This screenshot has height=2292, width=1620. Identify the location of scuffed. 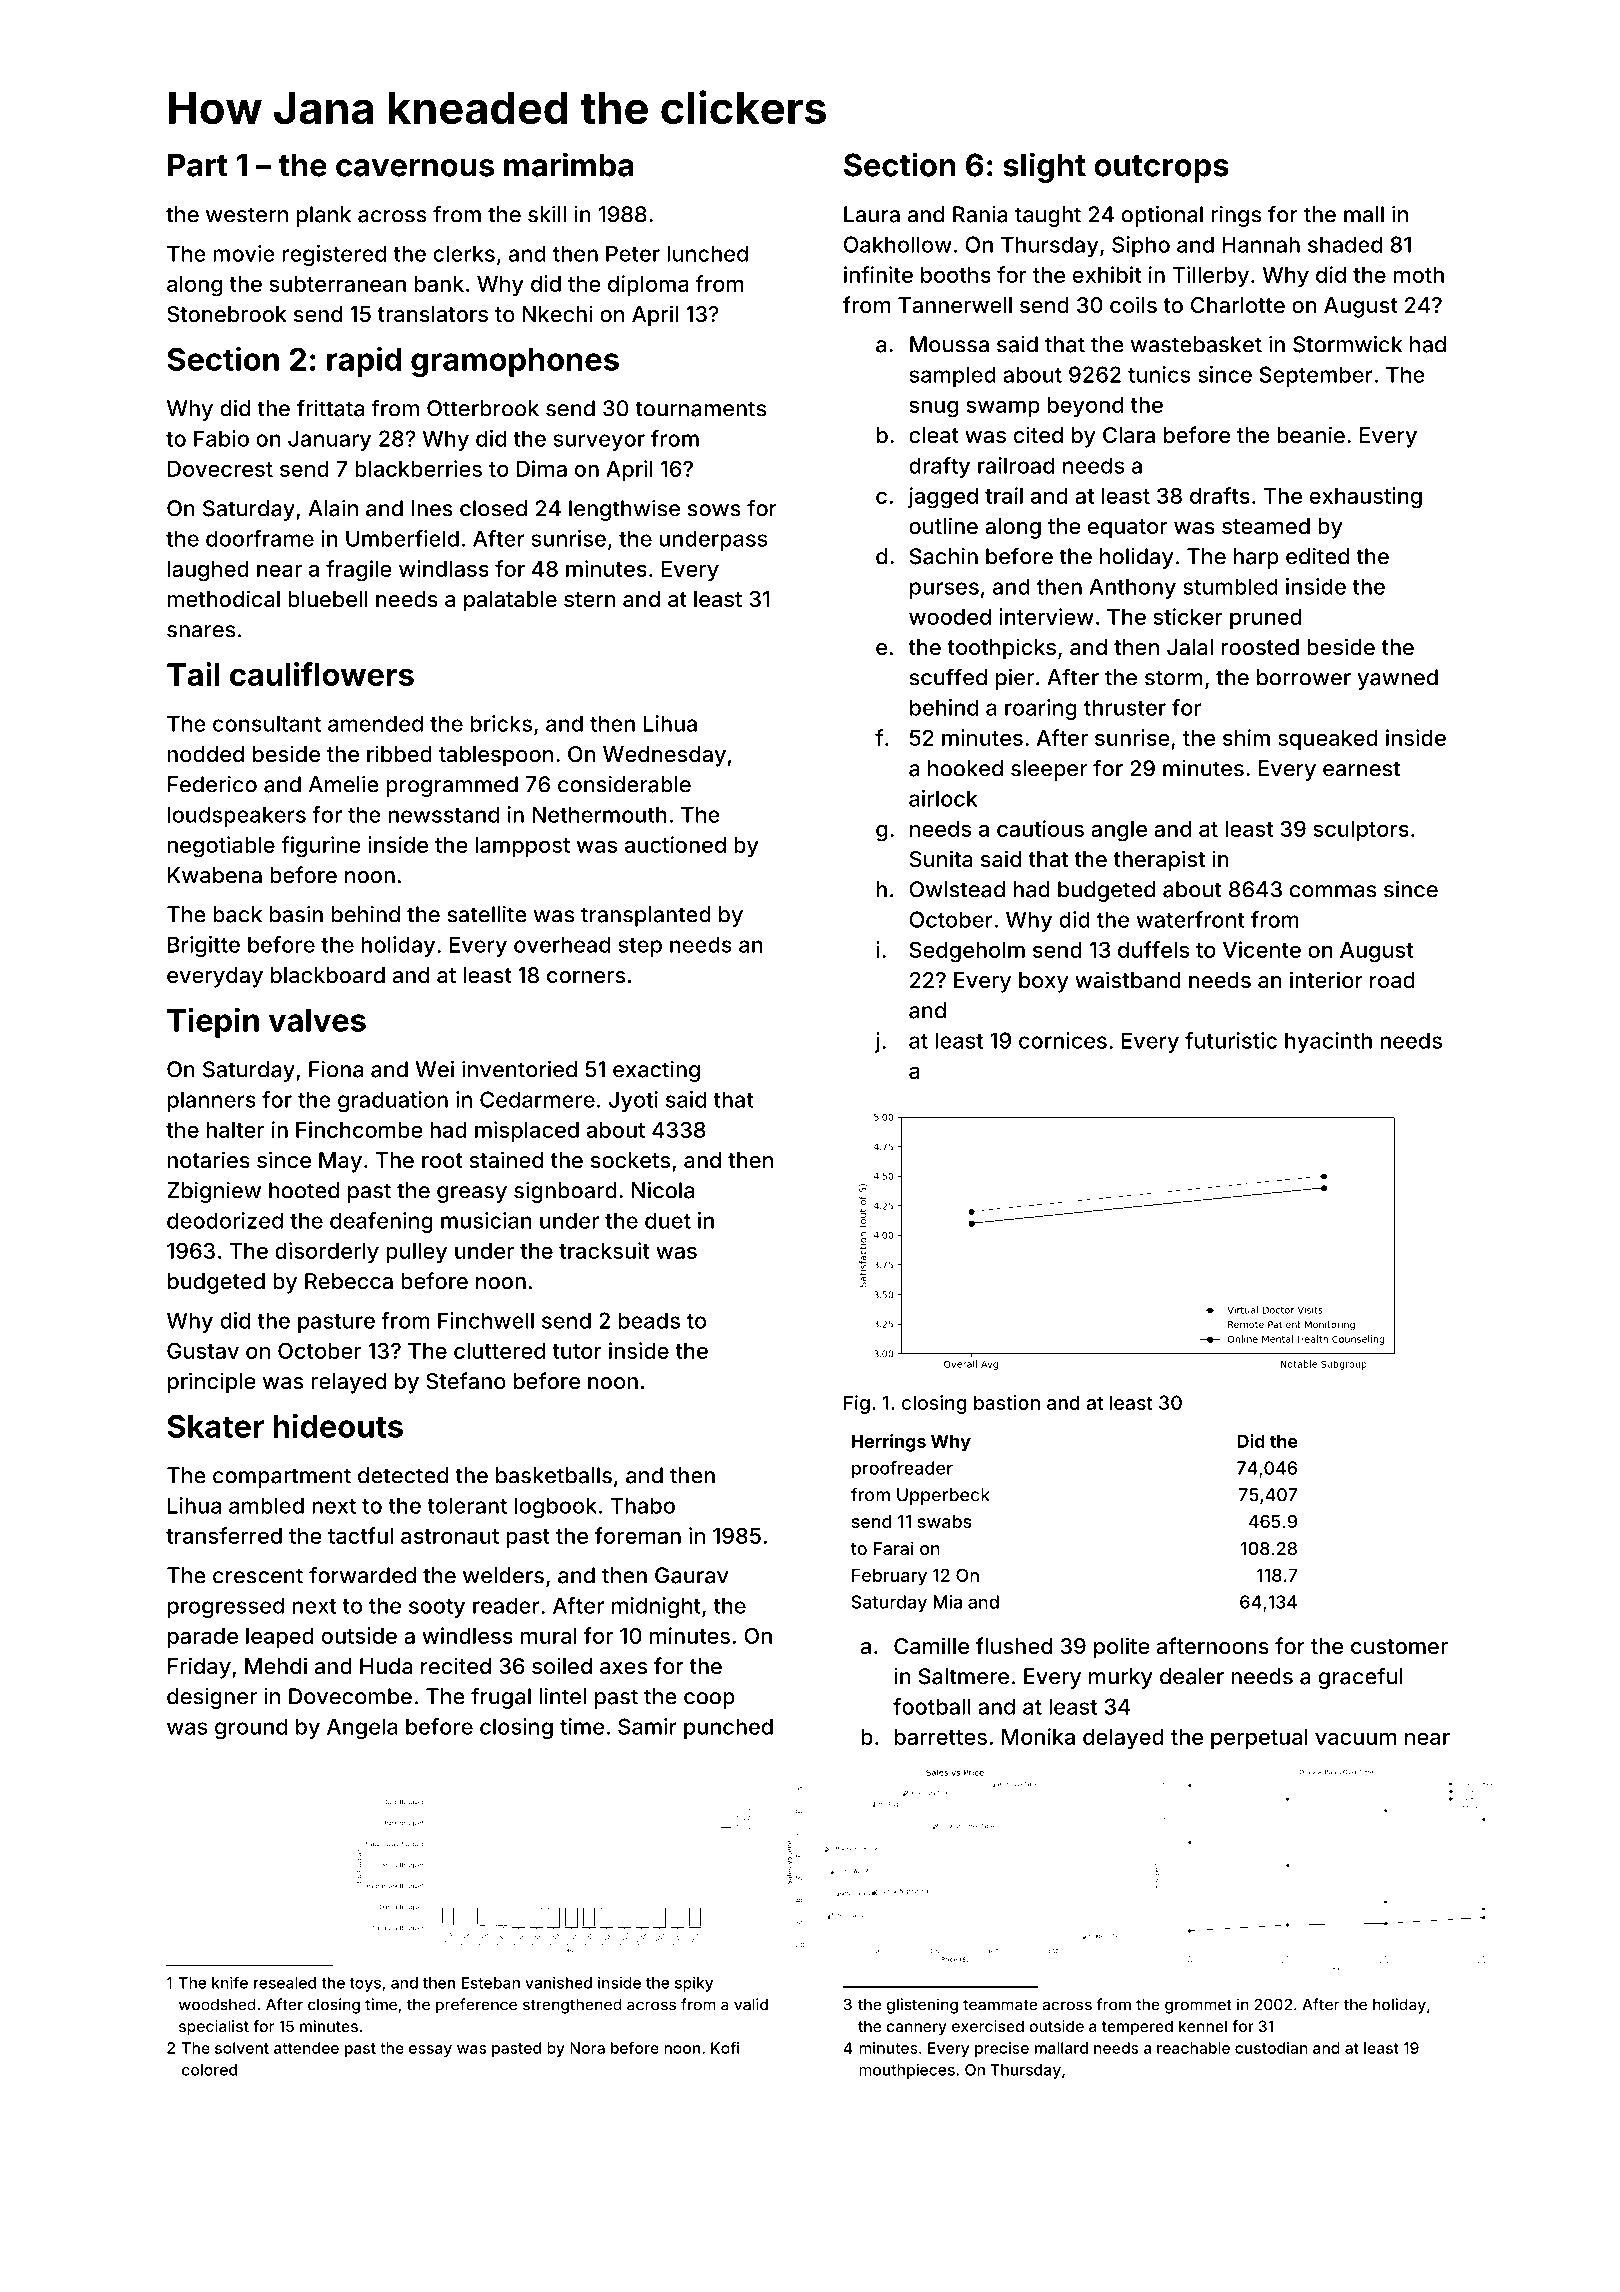
(948, 677).
